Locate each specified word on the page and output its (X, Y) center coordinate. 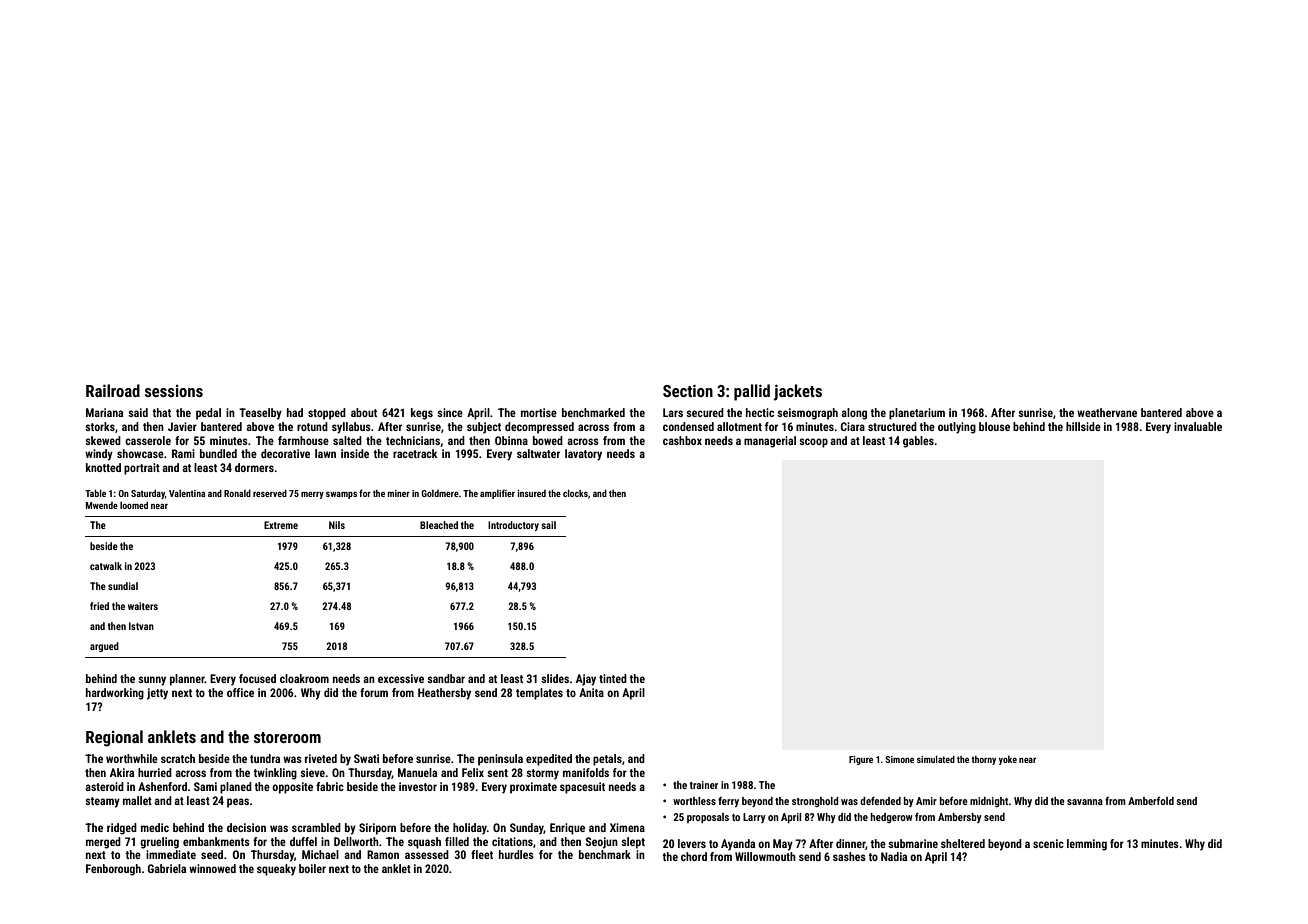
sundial (123, 586)
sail (548, 525)
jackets (798, 392)
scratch (178, 758)
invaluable (1198, 426)
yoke (1008, 760)
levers (692, 843)
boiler (312, 868)
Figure (861, 760)
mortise (539, 412)
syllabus (351, 428)
